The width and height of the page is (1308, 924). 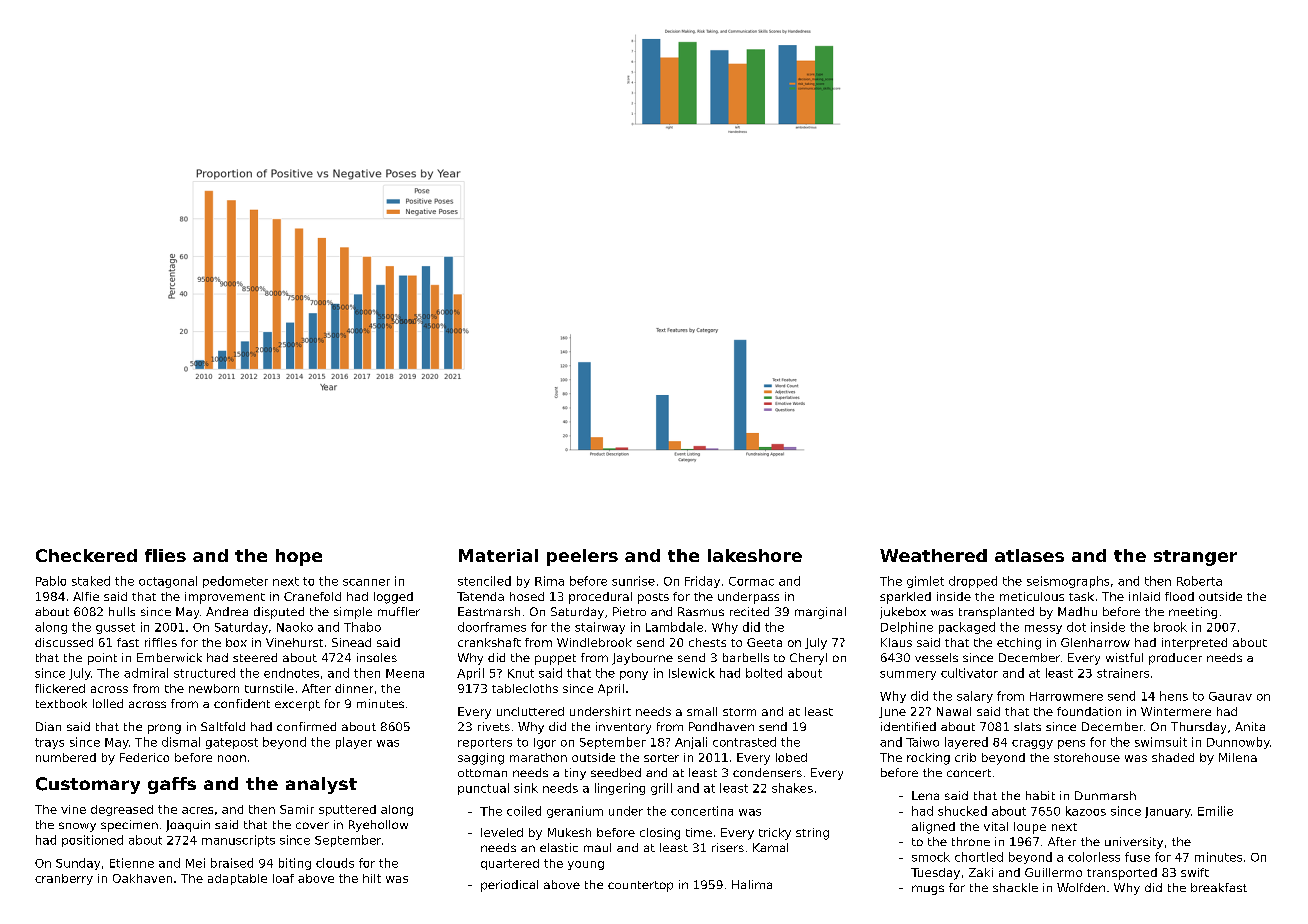 What do you see at coordinates (721, 726) in the page?
I see `Pondhaven` at bounding box center [721, 726].
